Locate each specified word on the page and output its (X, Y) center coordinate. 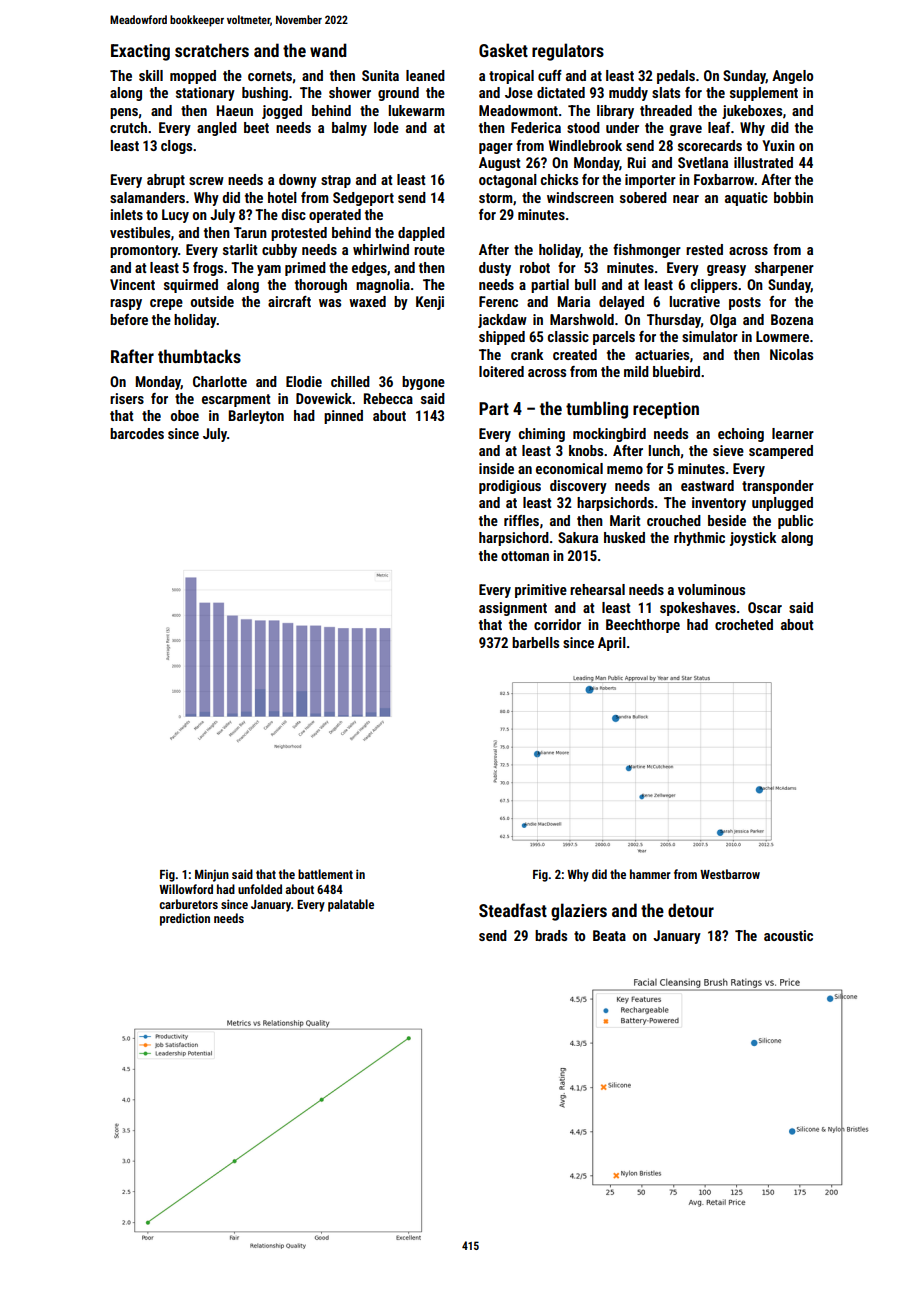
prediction (185, 919)
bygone (423, 383)
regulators (568, 52)
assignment (513, 609)
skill (151, 75)
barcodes (137, 433)
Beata (609, 935)
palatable (351, 905)
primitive (541, 591)
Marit (625, 520)
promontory (144, 251)
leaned (425, 75)
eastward (707, 485)
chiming (542, 435)
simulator (710, 336)
